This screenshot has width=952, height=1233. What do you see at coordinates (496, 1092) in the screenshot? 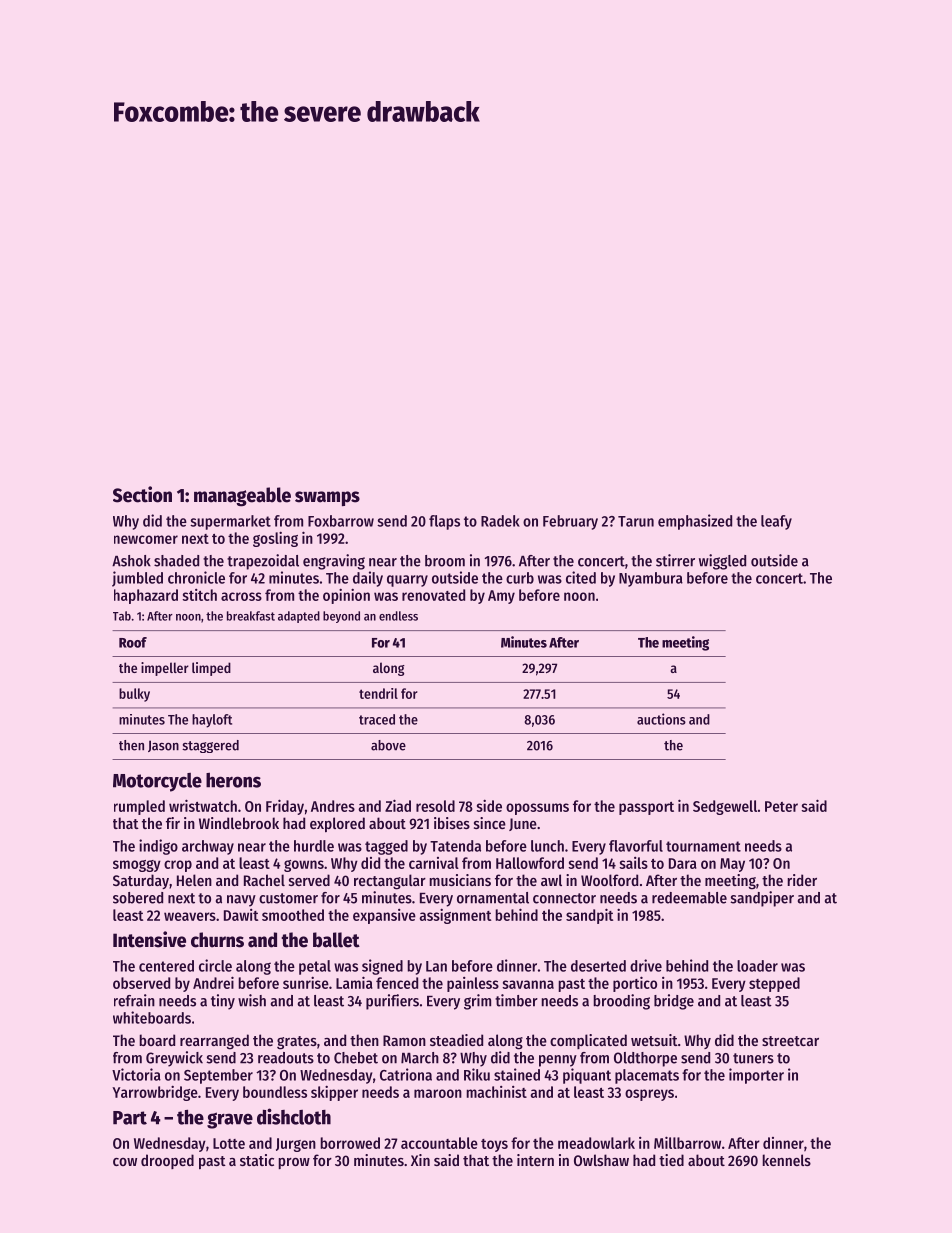
I see `machinist` at bounding box center [496, 1092].
